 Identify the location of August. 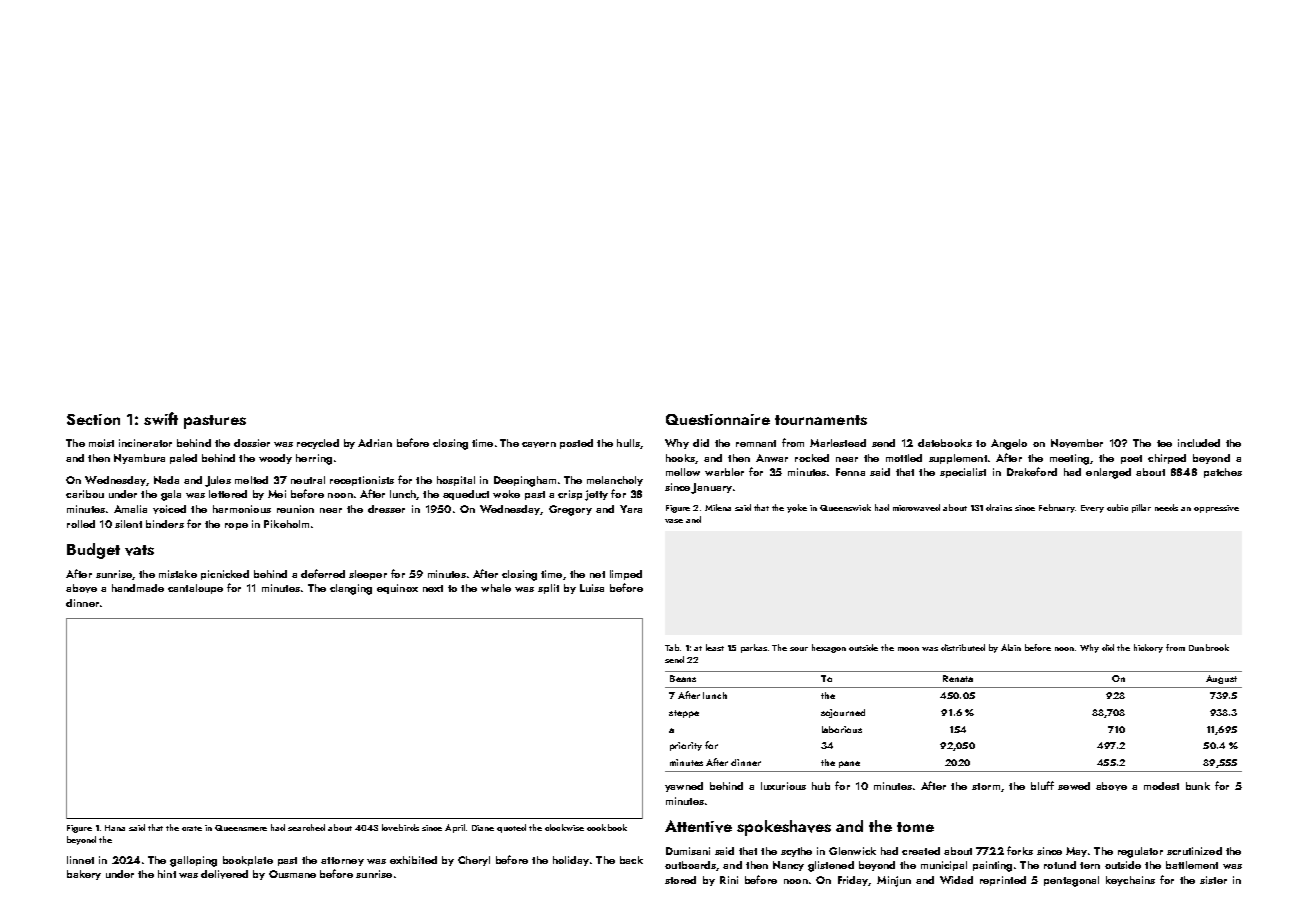
(1221, 679).
